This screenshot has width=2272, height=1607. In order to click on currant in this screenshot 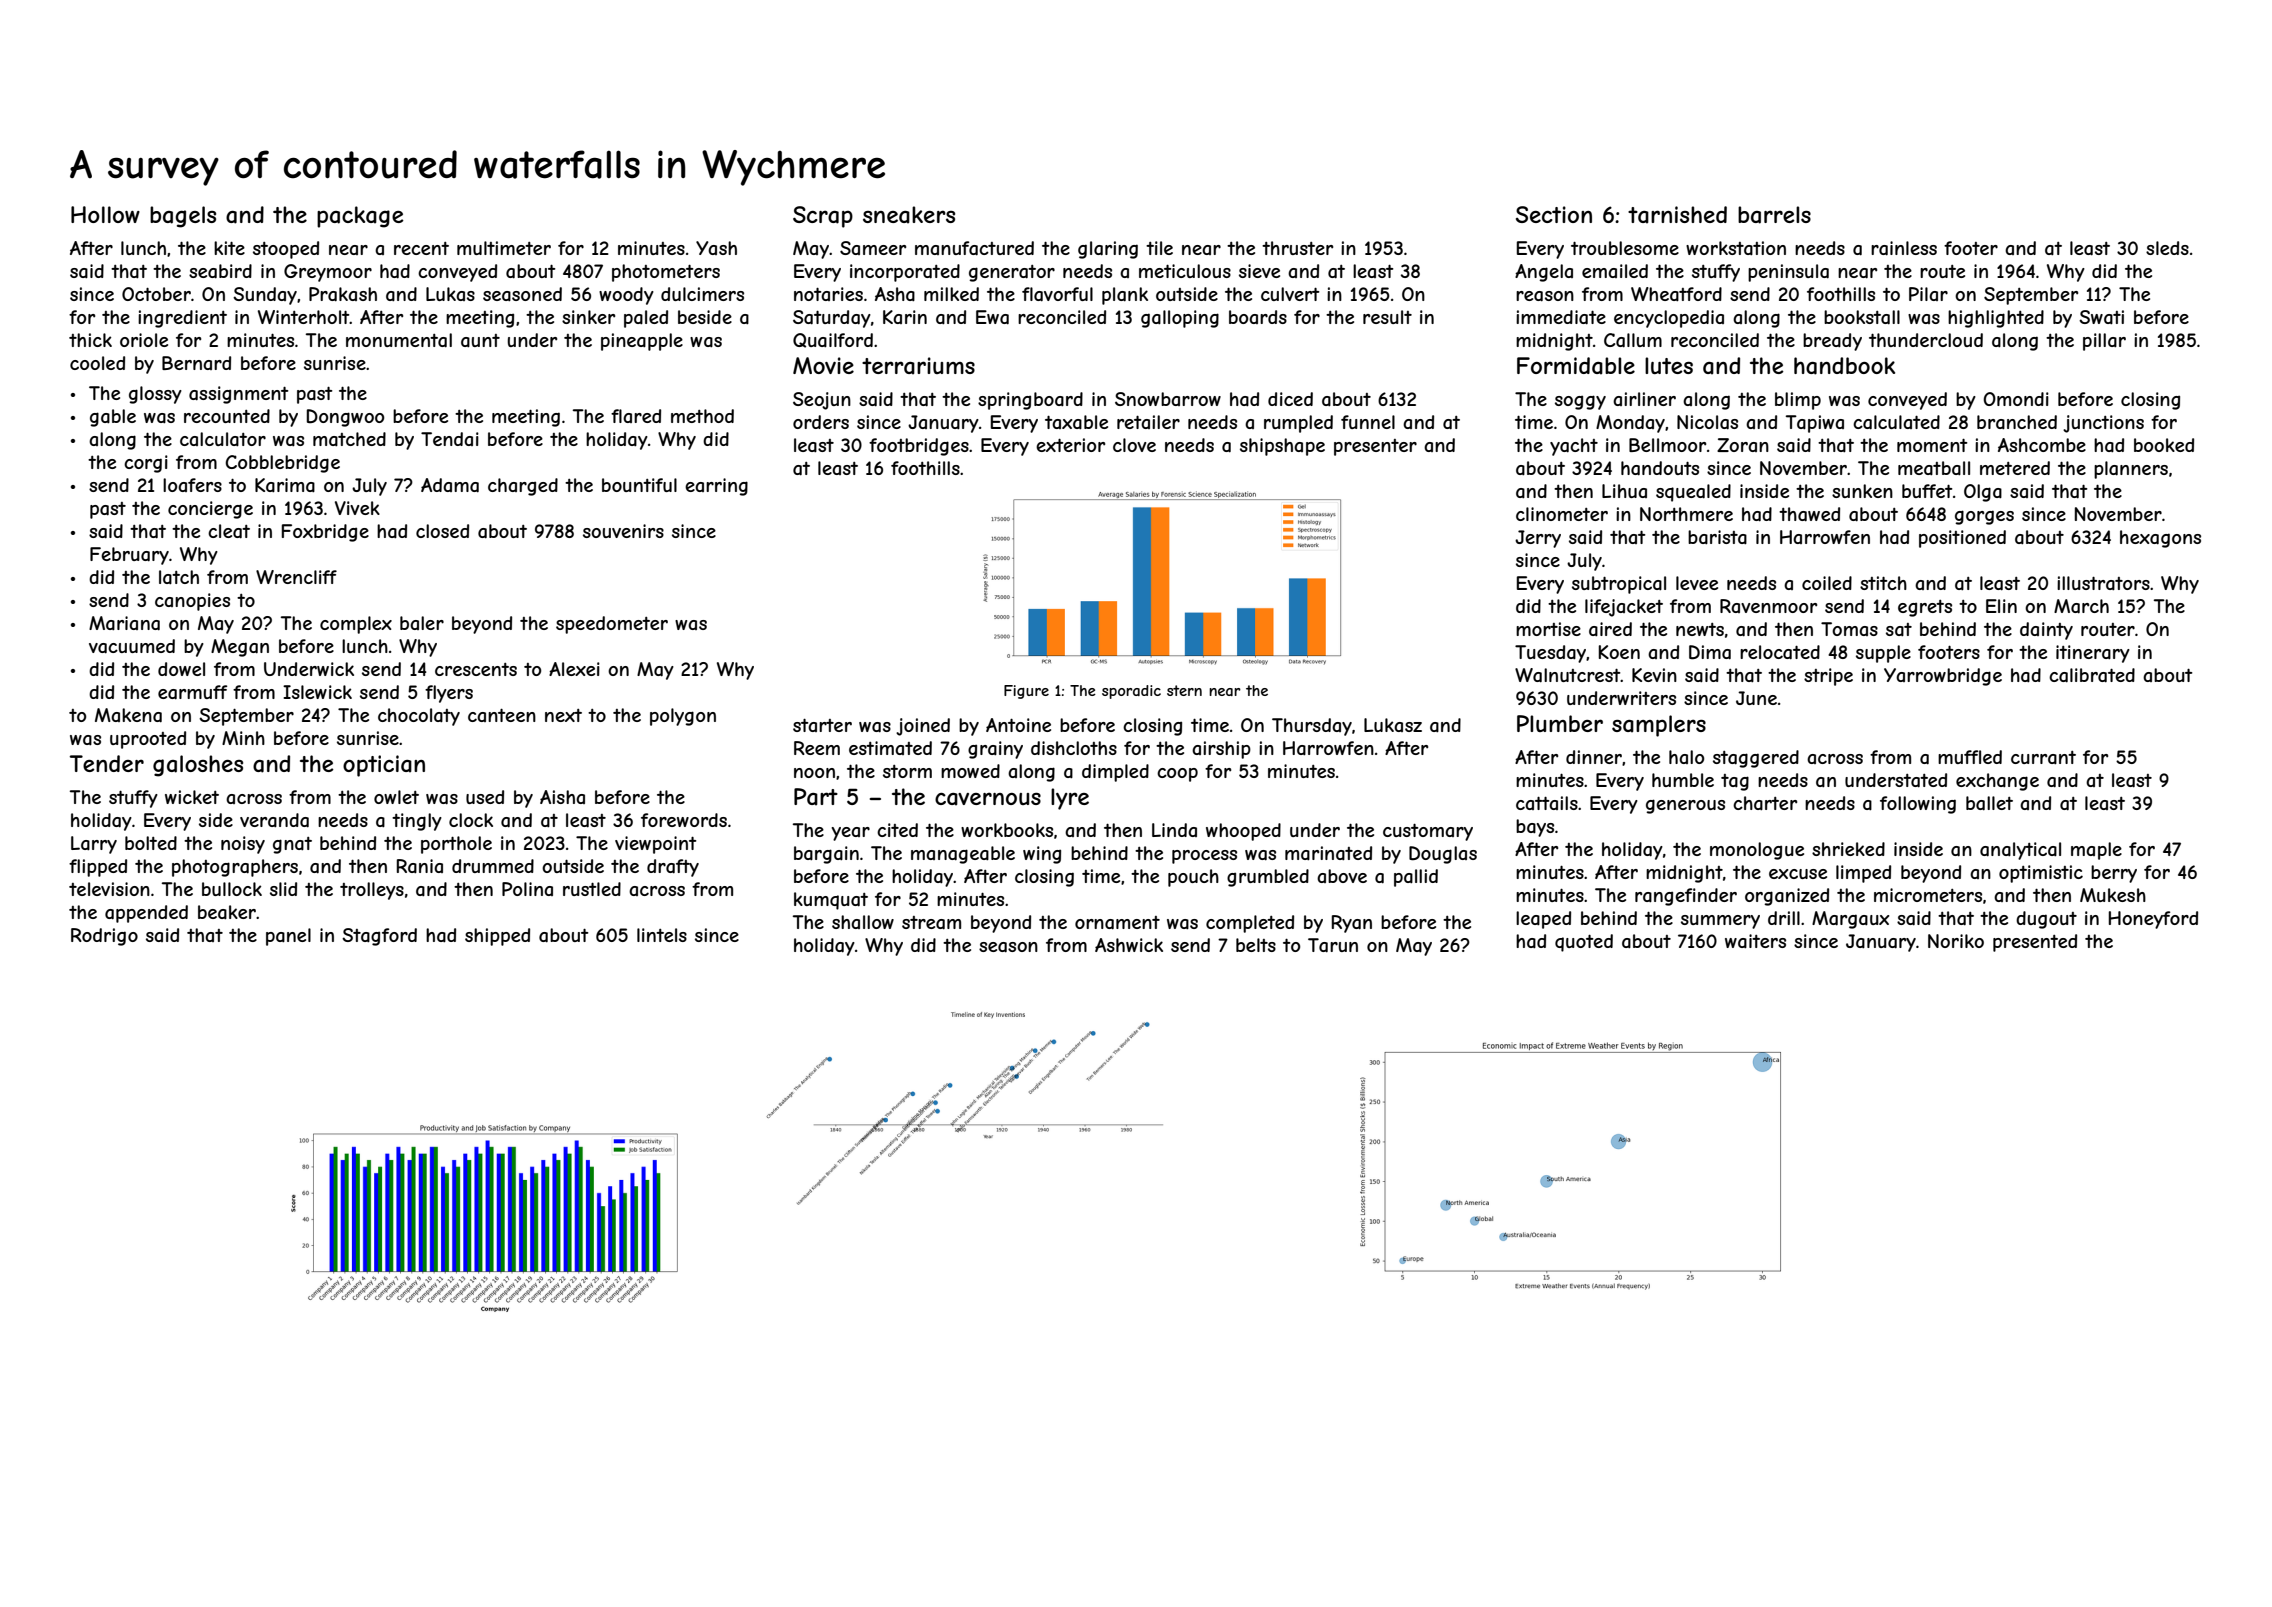, I will do `click(2043, 757)`.
